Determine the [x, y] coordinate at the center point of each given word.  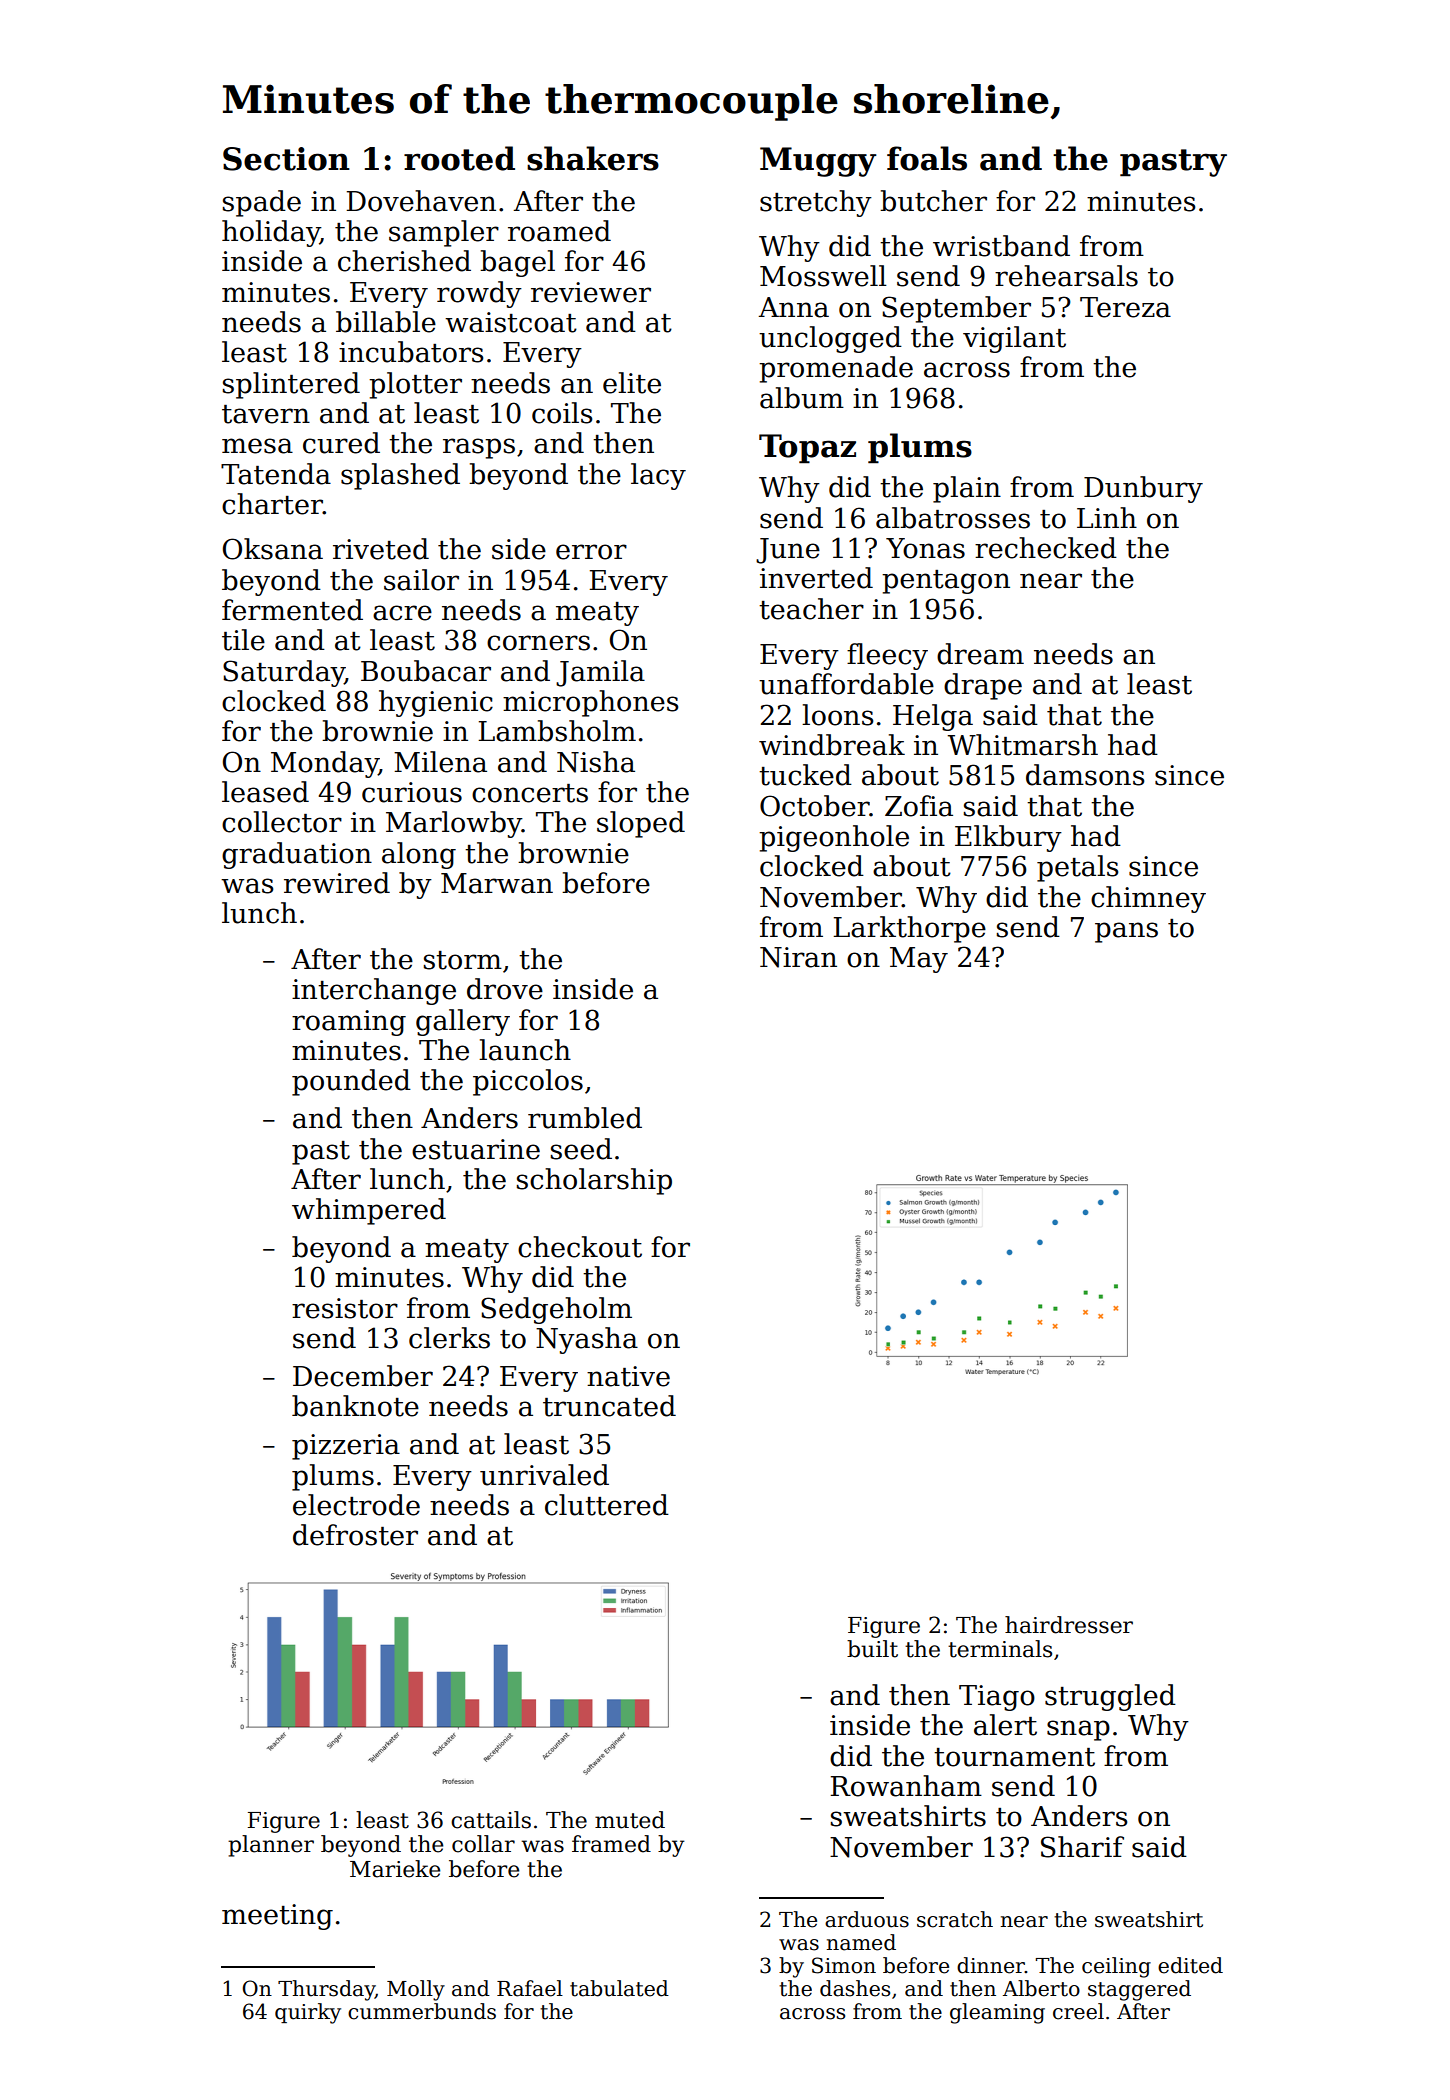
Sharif [1082, 1847]
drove [505, 989]
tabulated [619, 1988]
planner [271, 1846]
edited [1190, 1965]
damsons [1085, 775]
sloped [641, 824]
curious [412, 792]
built [872, 1649]
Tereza [1125, 307]
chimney [1148, 899]
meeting [277, 1917]
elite [632, 383]
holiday [271, 233]
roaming [349, 1023]
